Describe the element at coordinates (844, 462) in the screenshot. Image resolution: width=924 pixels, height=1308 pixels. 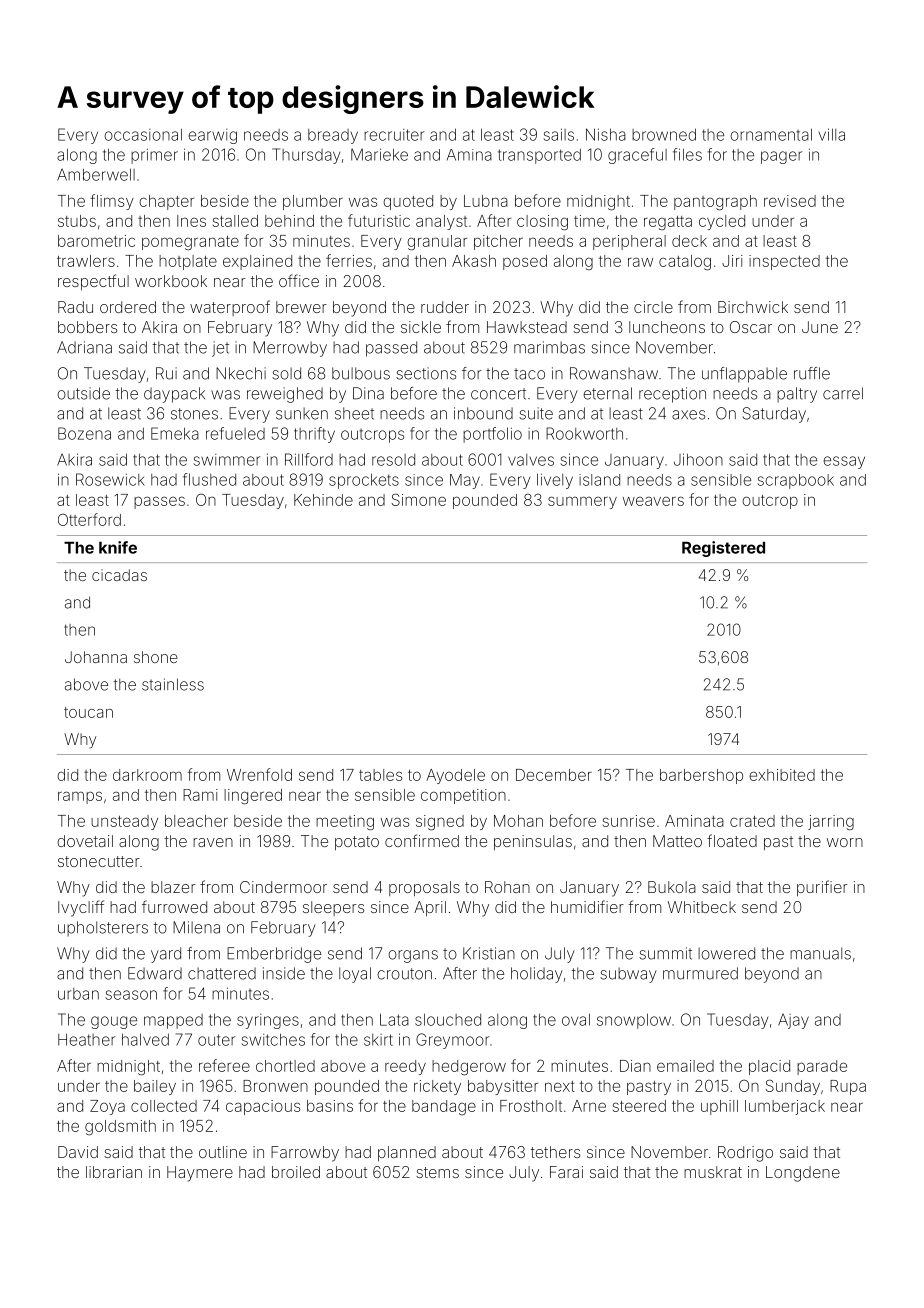
I see `essay` at that location.
